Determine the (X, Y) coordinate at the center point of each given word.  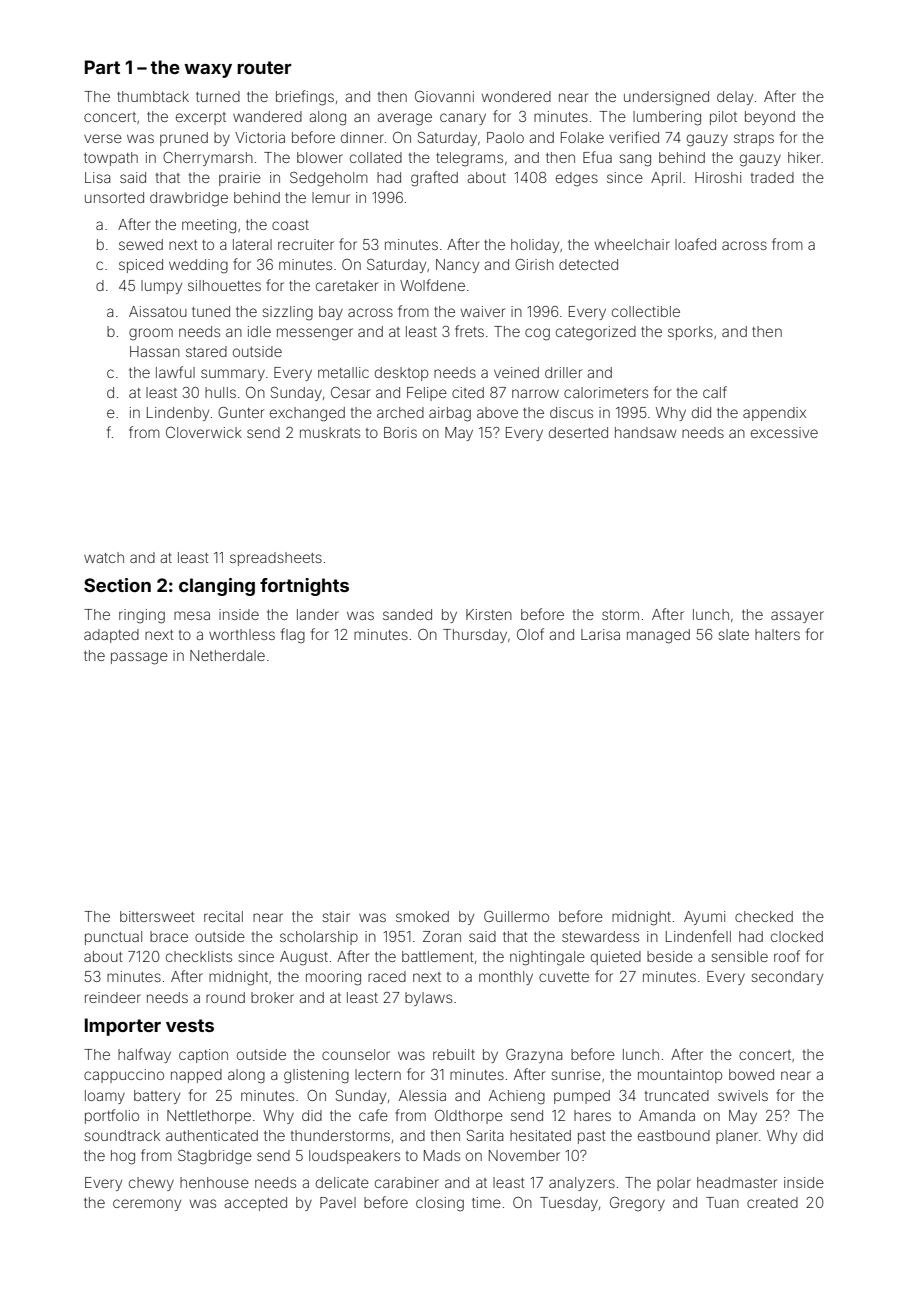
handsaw (646, 432)
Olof (530, 634)
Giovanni (444, 96)
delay (735, 98)
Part (102, 67)
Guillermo (516, 916)
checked (764, 916)
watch (104, 557)
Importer (123, 1027)
